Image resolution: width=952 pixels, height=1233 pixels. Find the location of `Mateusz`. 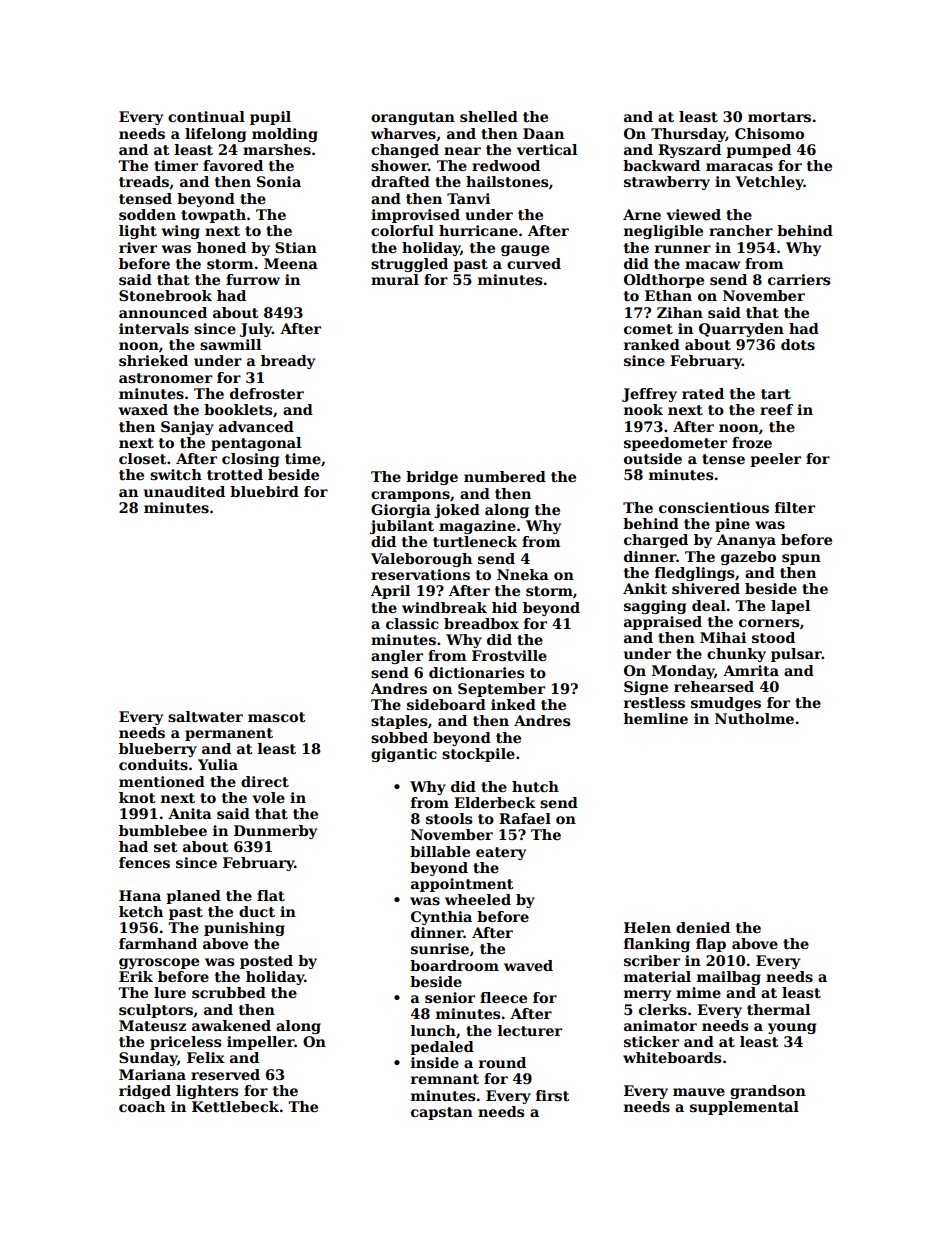

Mateusz is located at coordinates (152, 1025).
